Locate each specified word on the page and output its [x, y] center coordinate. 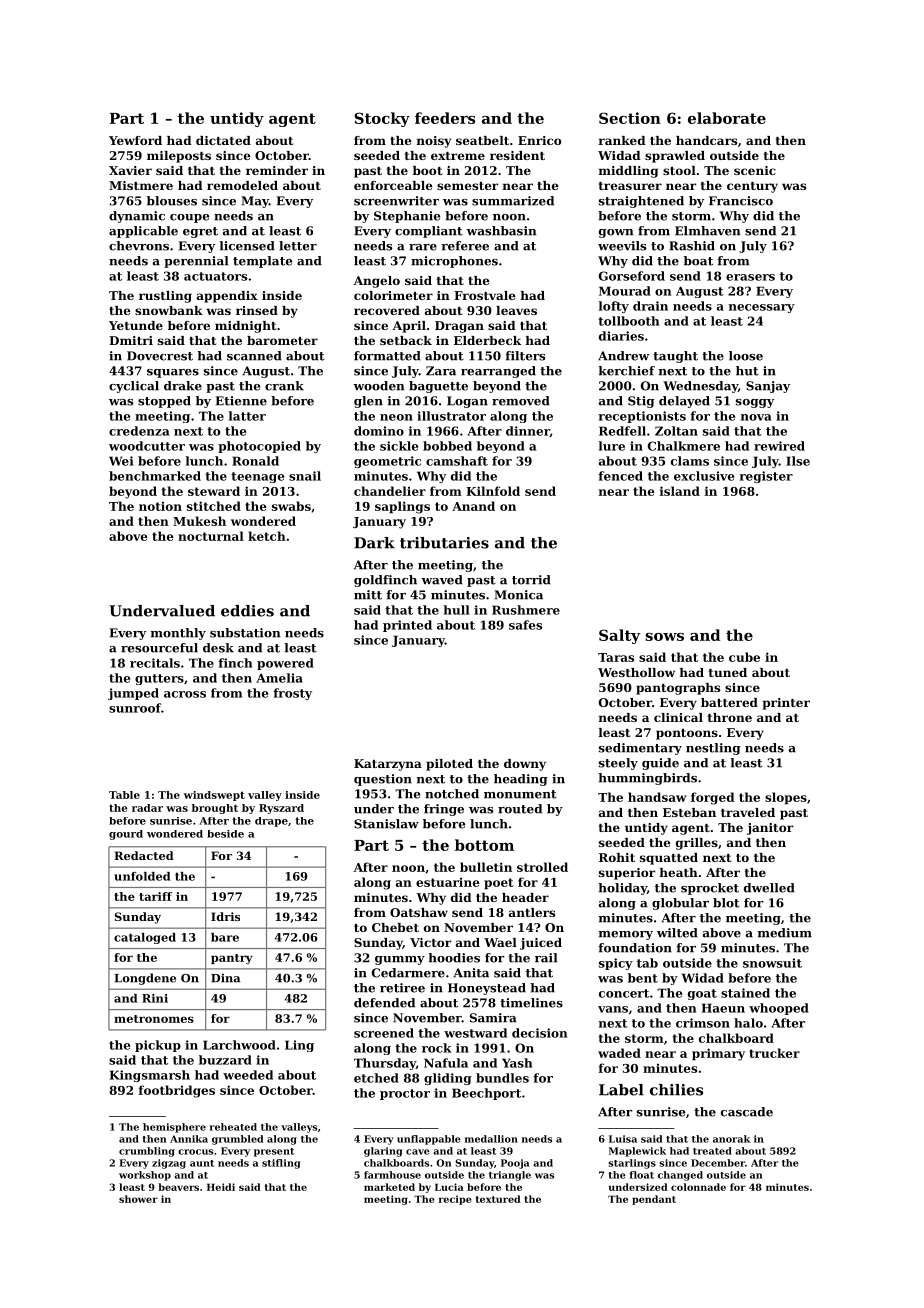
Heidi [221, 1187]
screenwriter [396, 201]
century [752, 187]
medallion [491, 1139]
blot [726, 903]
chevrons [139, 246]
